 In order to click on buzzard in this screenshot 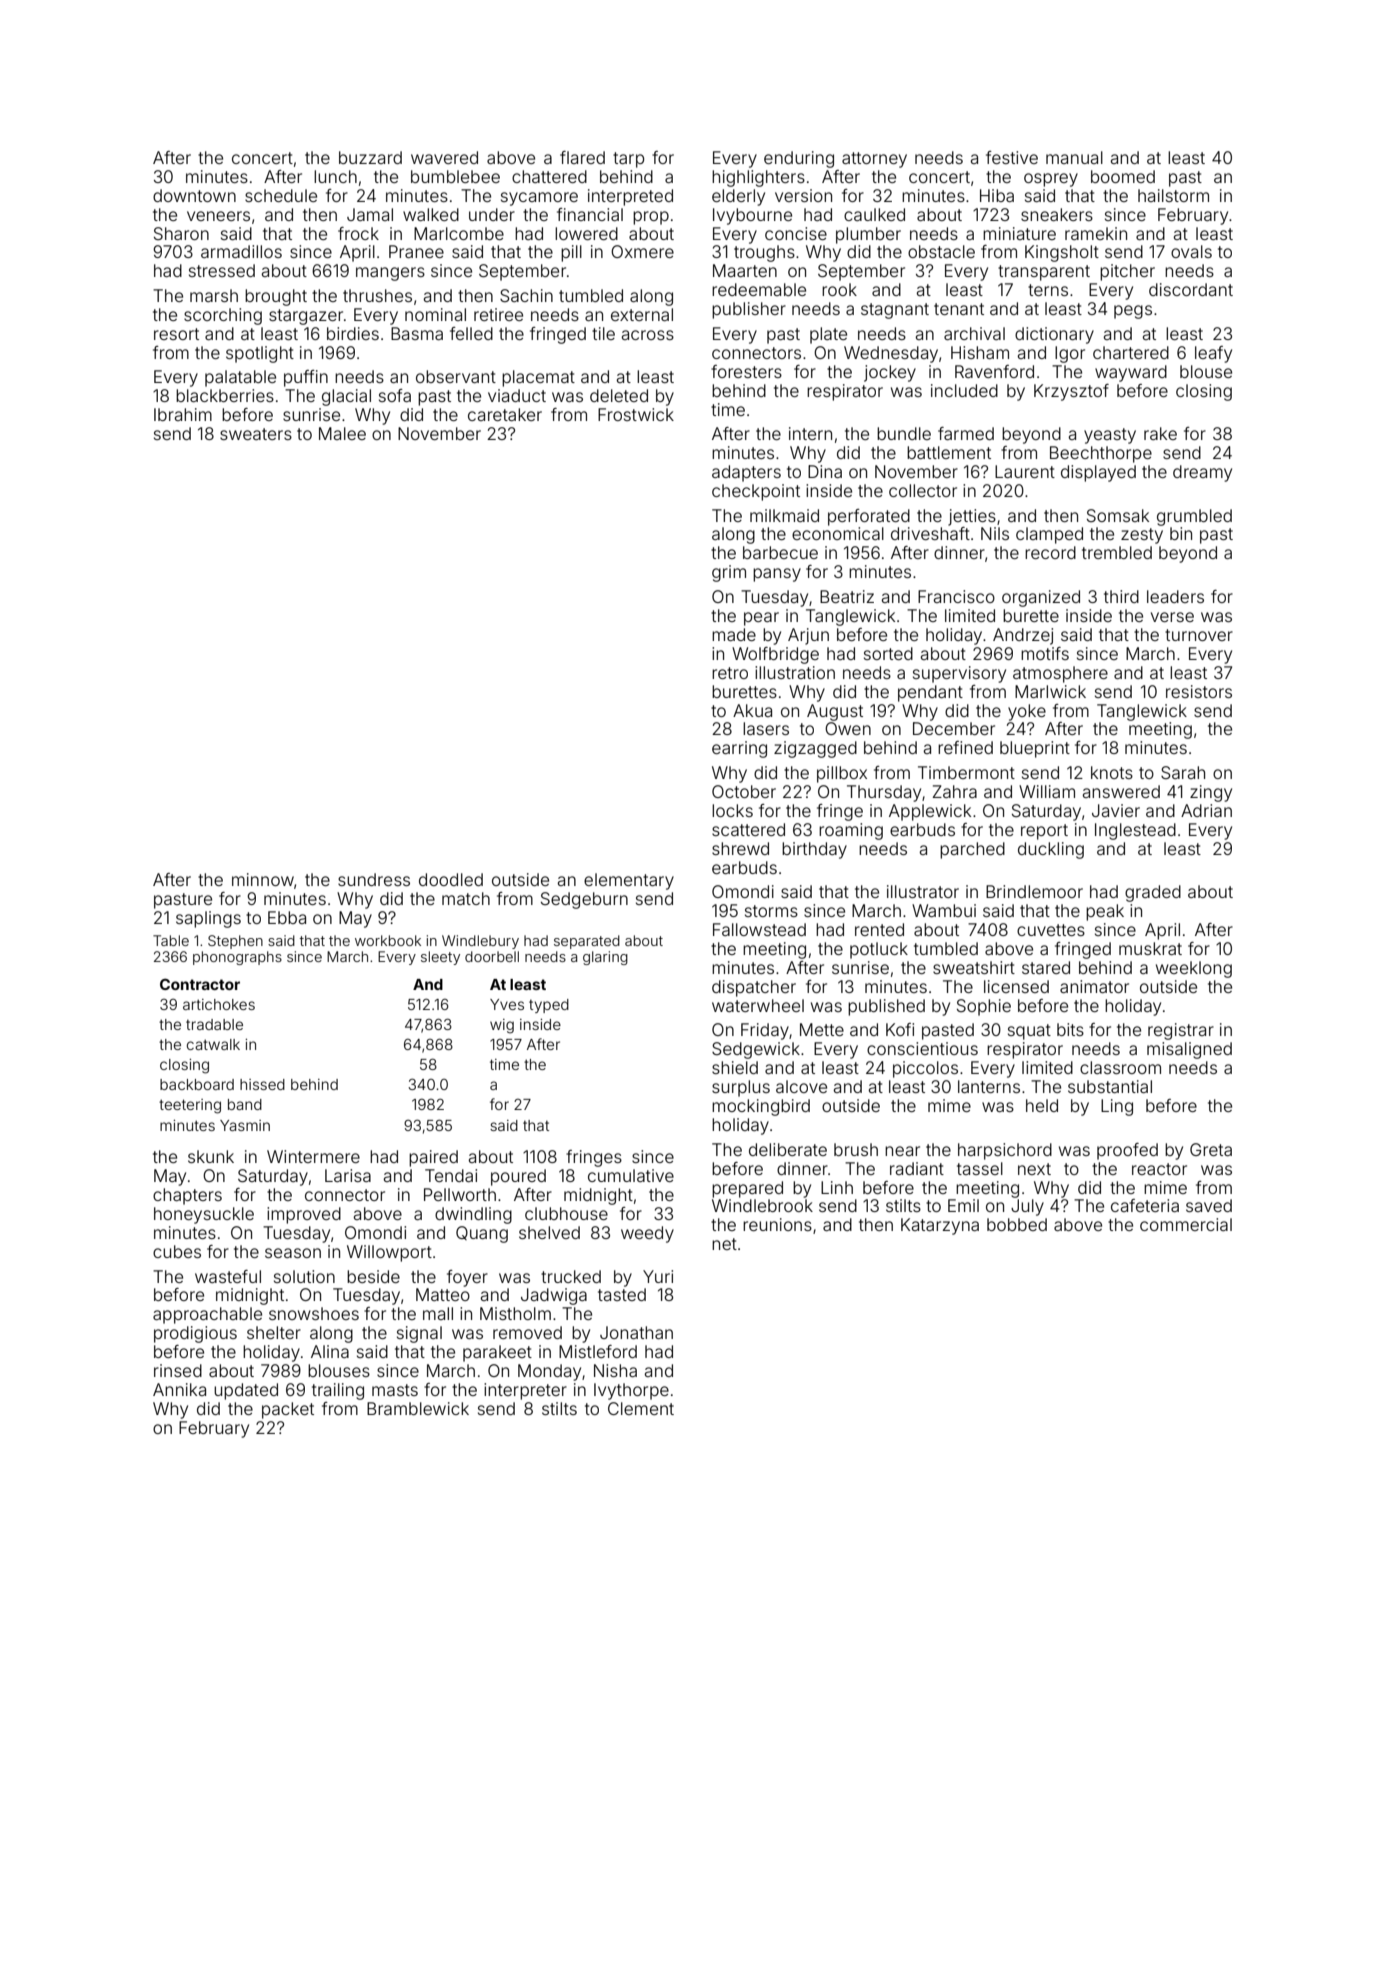, I will do `click(370, 157)`.
